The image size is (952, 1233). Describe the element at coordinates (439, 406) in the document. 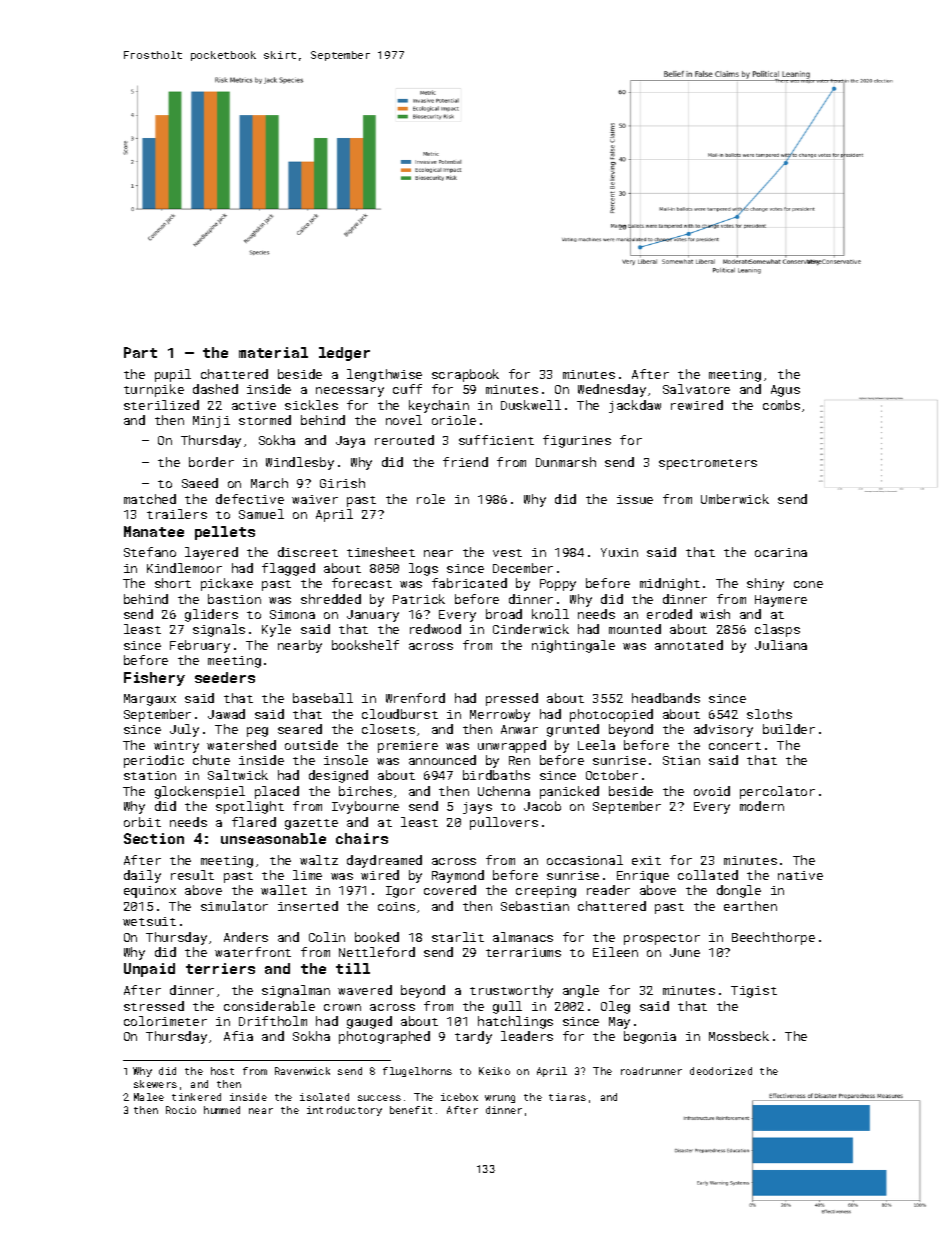

I see `keychain` at that location.
